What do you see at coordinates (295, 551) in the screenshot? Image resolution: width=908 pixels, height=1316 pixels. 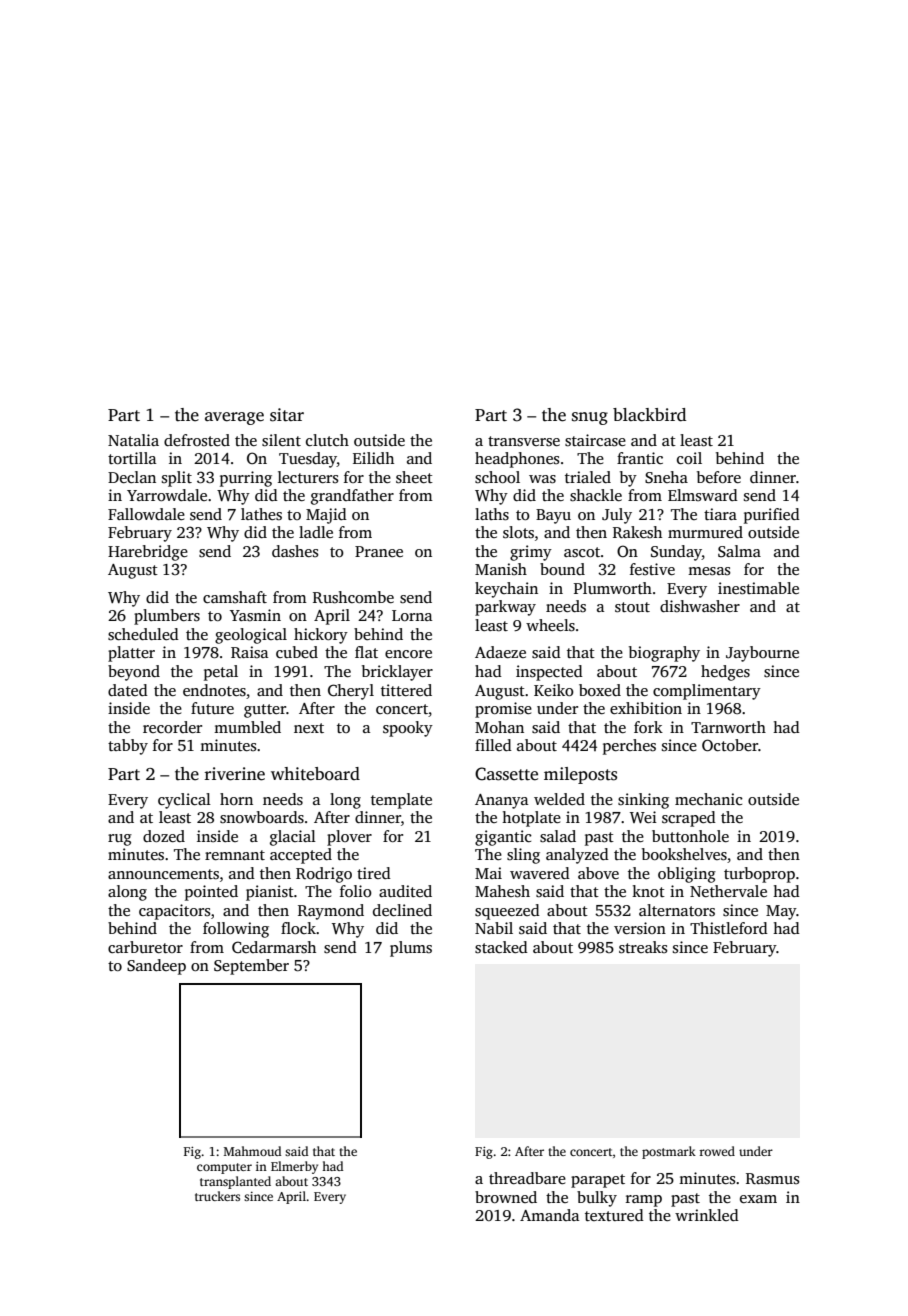 I see `dashes` at bounding box center [295, 551].
